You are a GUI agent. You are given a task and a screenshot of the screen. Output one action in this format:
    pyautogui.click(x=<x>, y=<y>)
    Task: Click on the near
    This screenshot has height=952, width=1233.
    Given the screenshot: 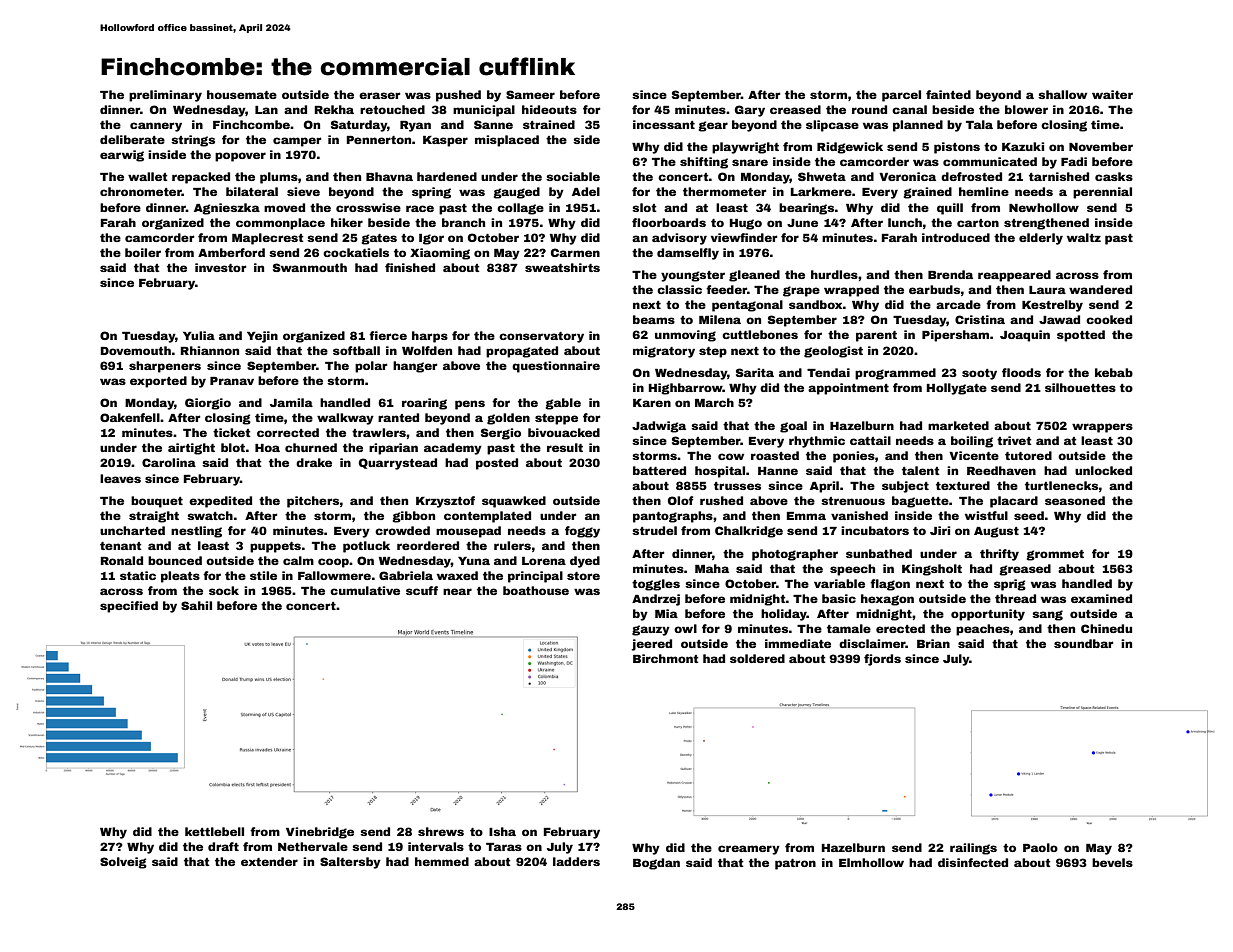 What is the action you would take?
    pyautogui.click(x=457, y=591)
